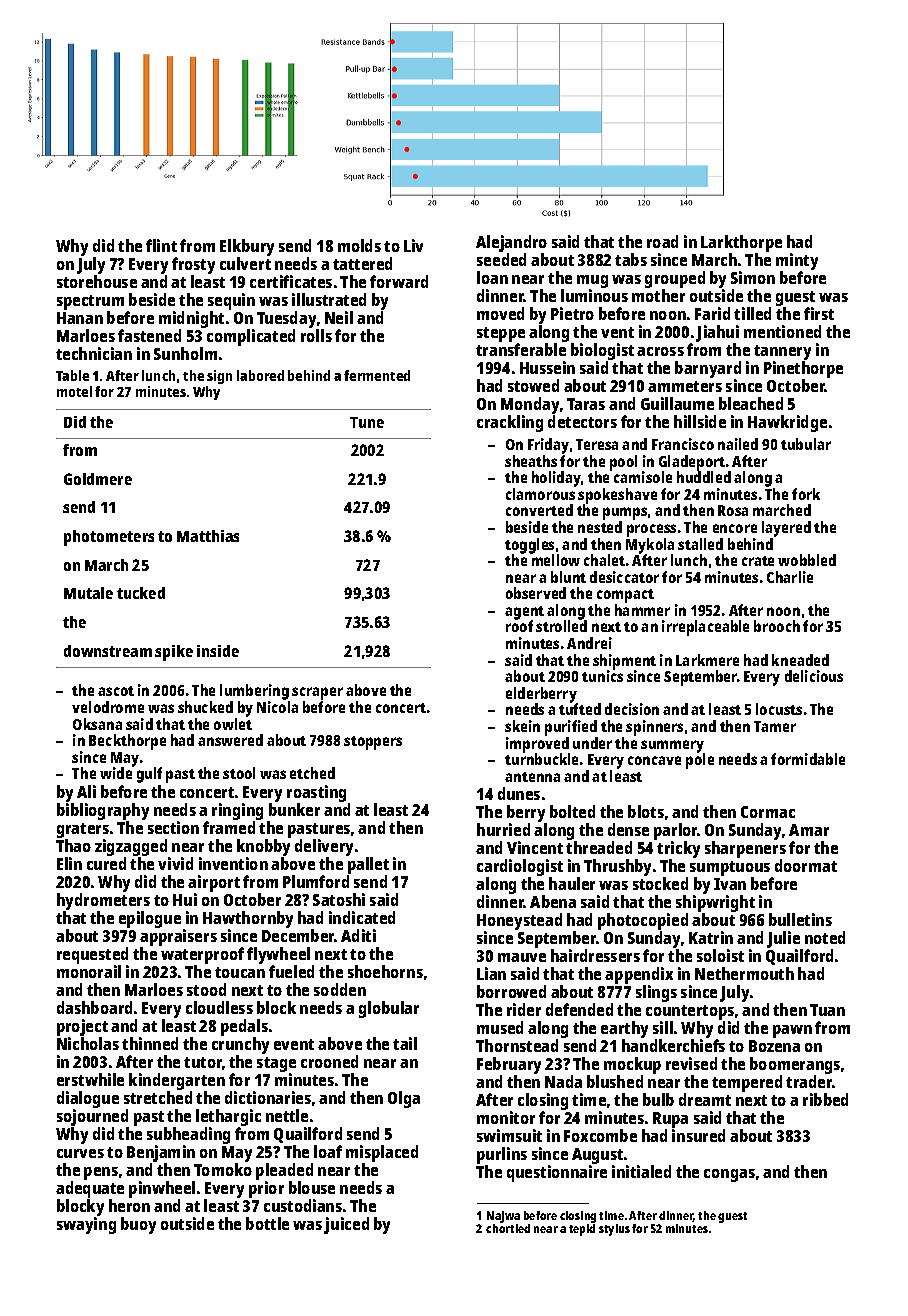  Describe the element at coordinates (808, 759) in the screenshot. I see `formidable` at that location.
